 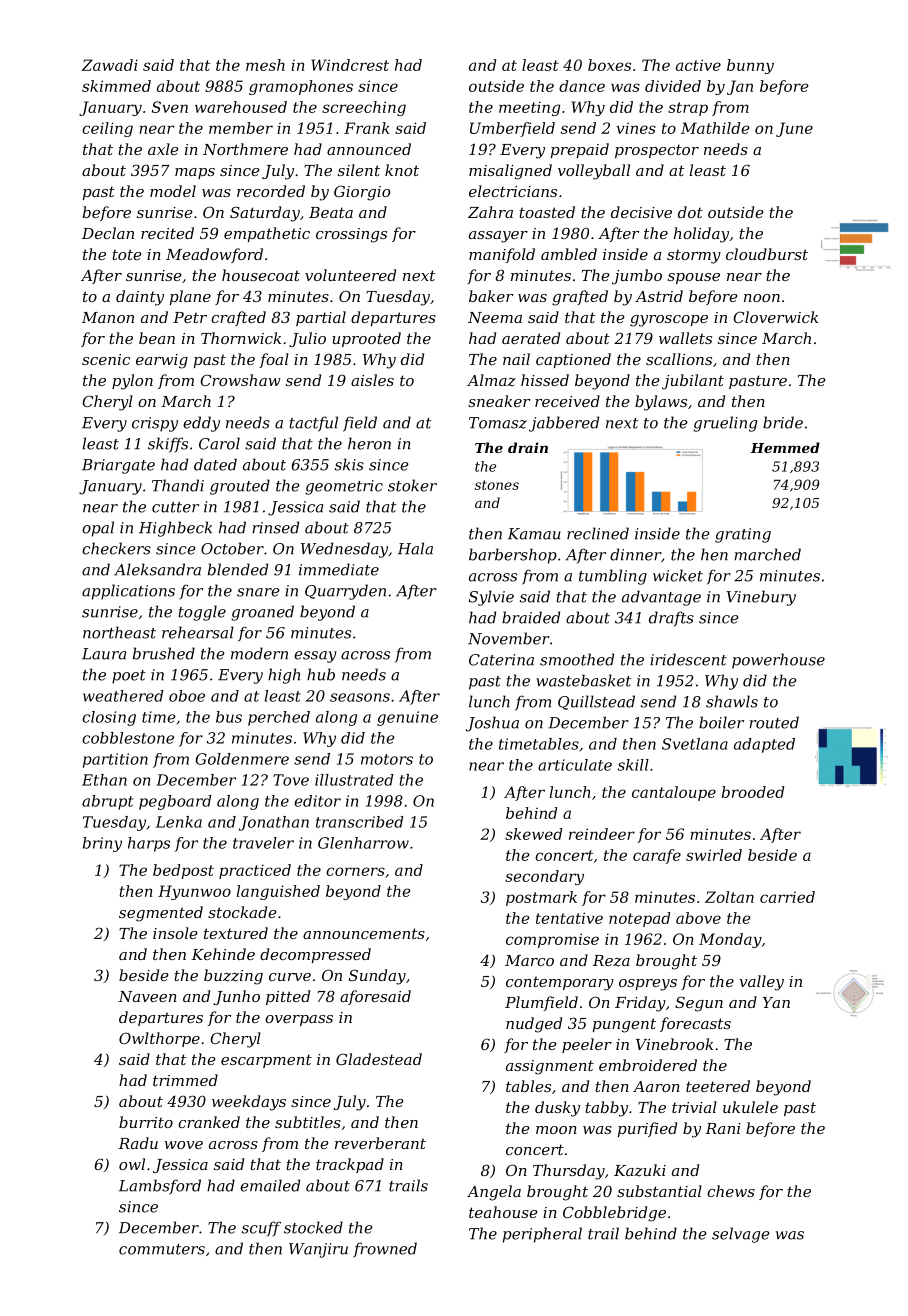 What do you see at coordinates (678, 575) in the image?
I see `wicket` at bounding box center [678, 575].
